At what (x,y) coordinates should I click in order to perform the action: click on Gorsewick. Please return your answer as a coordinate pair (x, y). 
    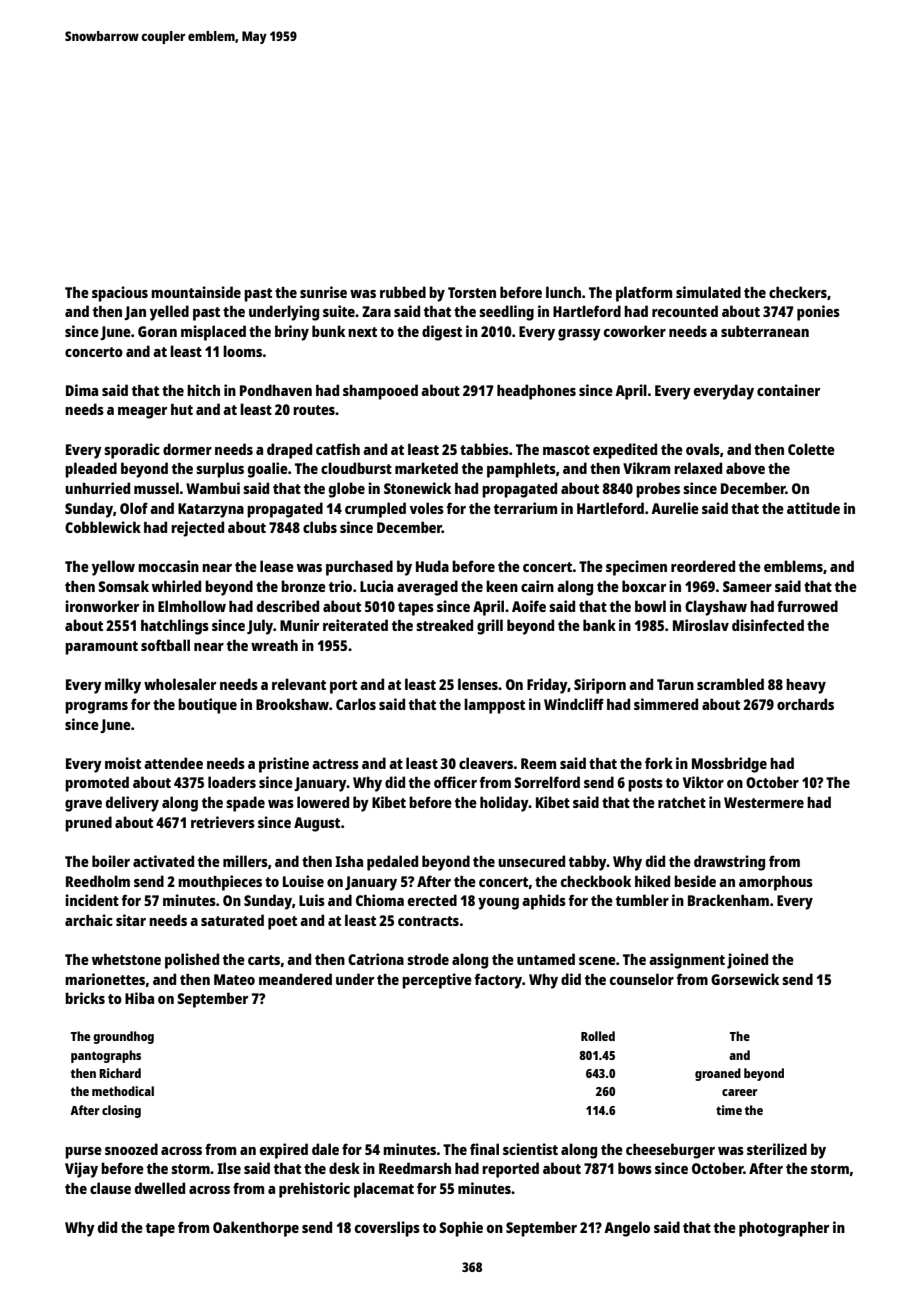
    Looking at the image, I should click on (745, 979).
